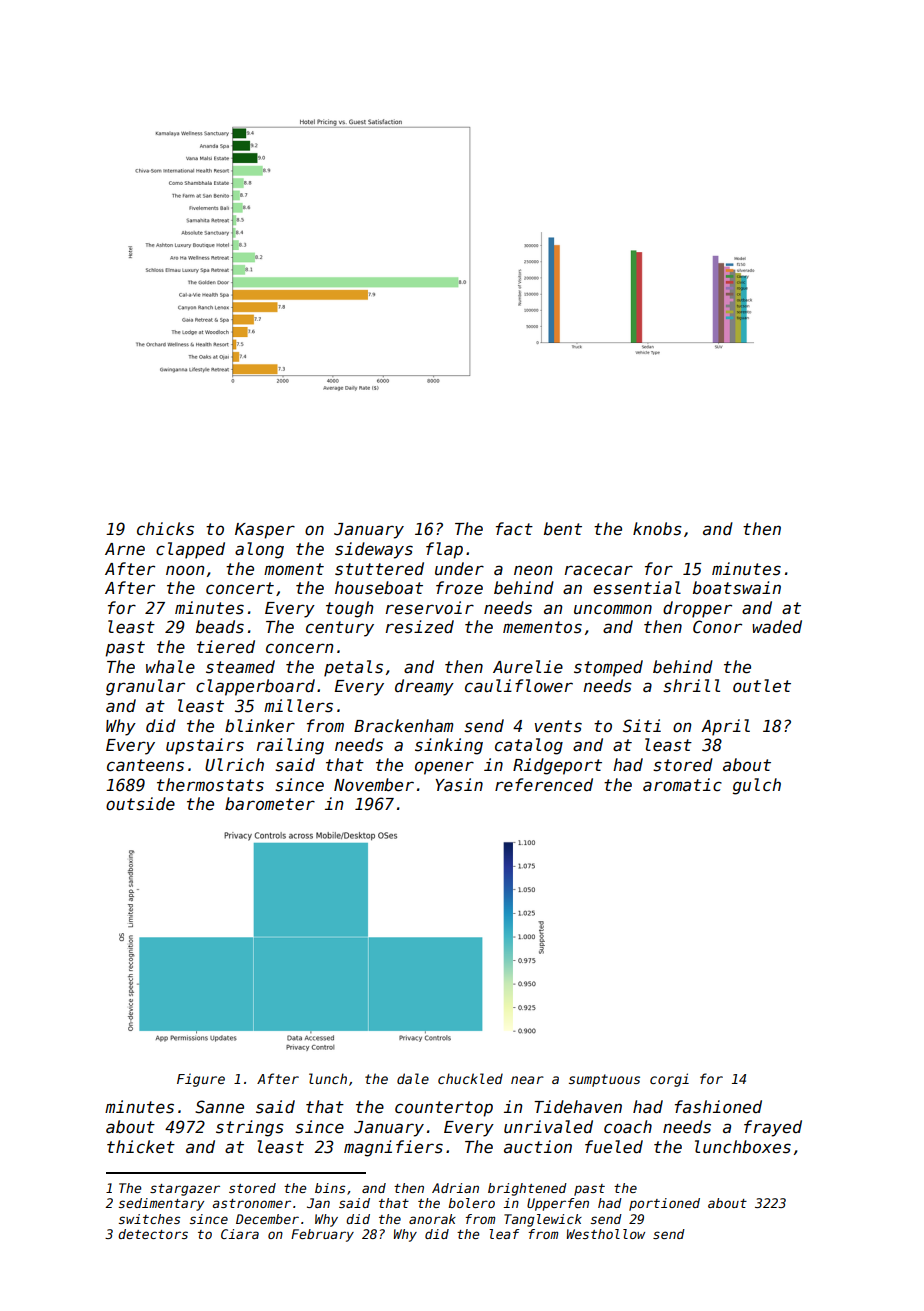 The height and width of the screenshot is (1311, 924). Describe the element at coordinates (773, 1128) in the screenshot. I see `frayed` at that location.
